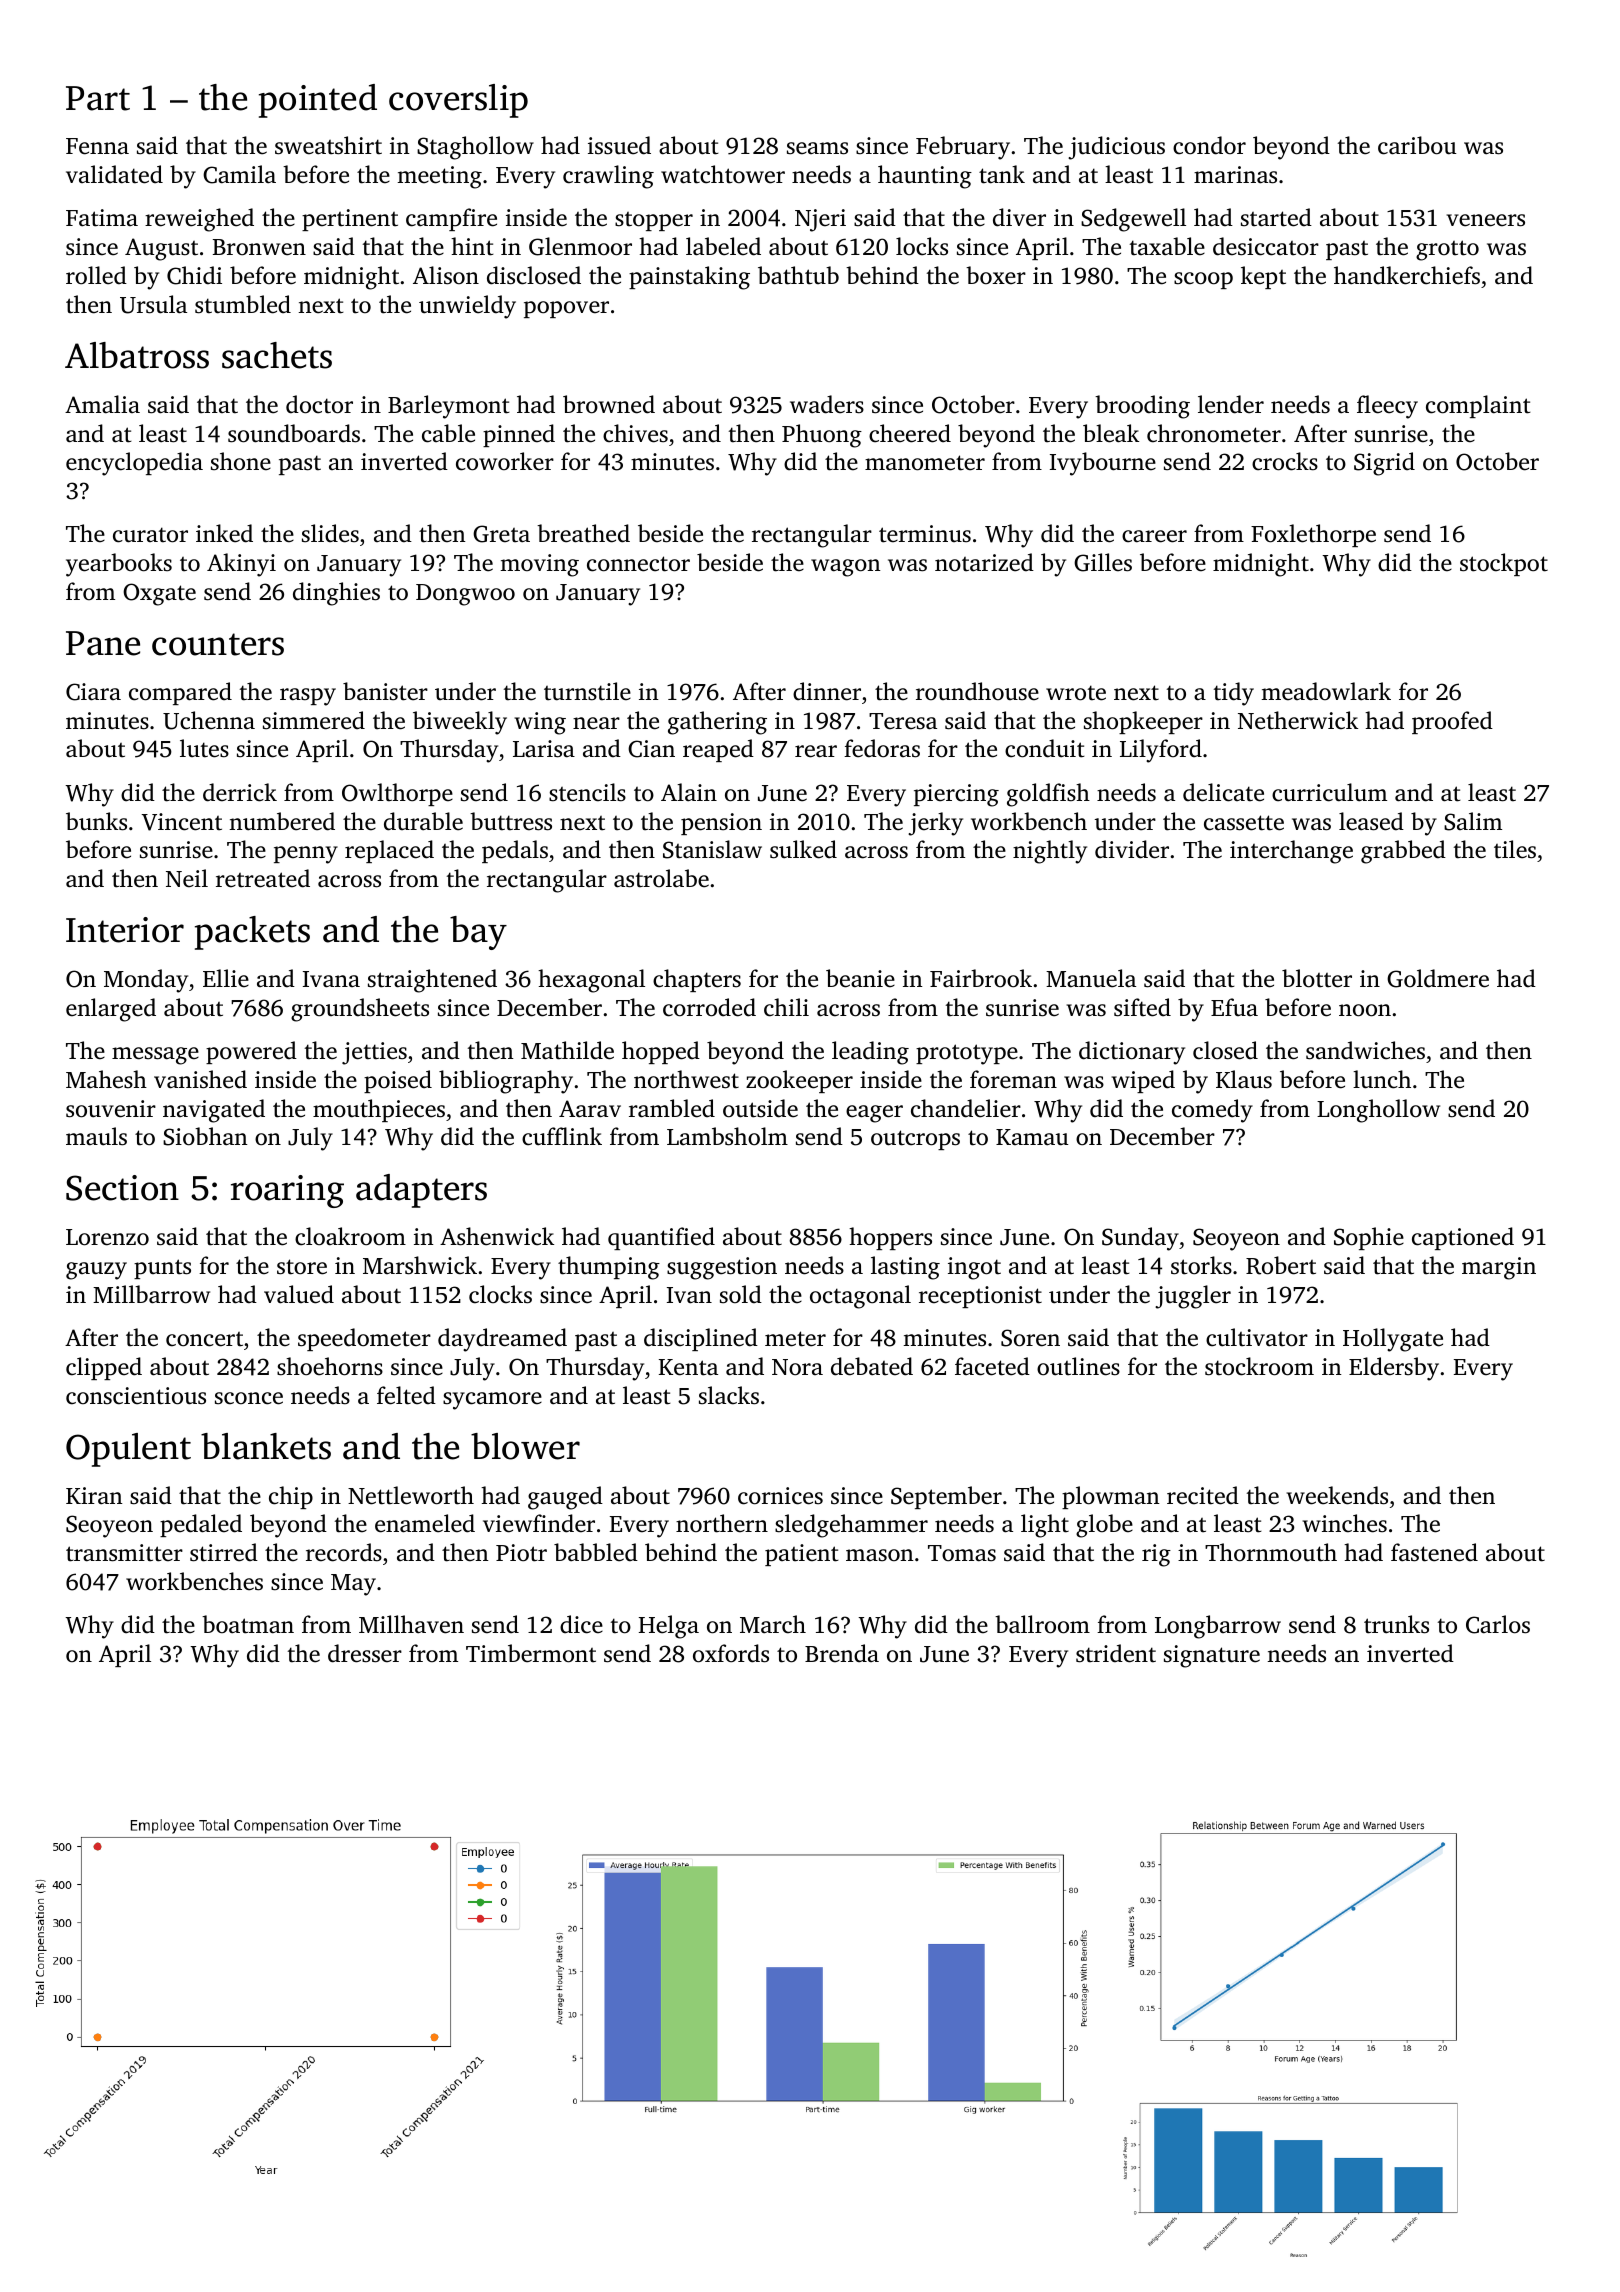 This page has width=1620, height=2292. What do you see at coordinates (318, 101) in the page?
I see `pointed` at bounding box center [318, 101].
